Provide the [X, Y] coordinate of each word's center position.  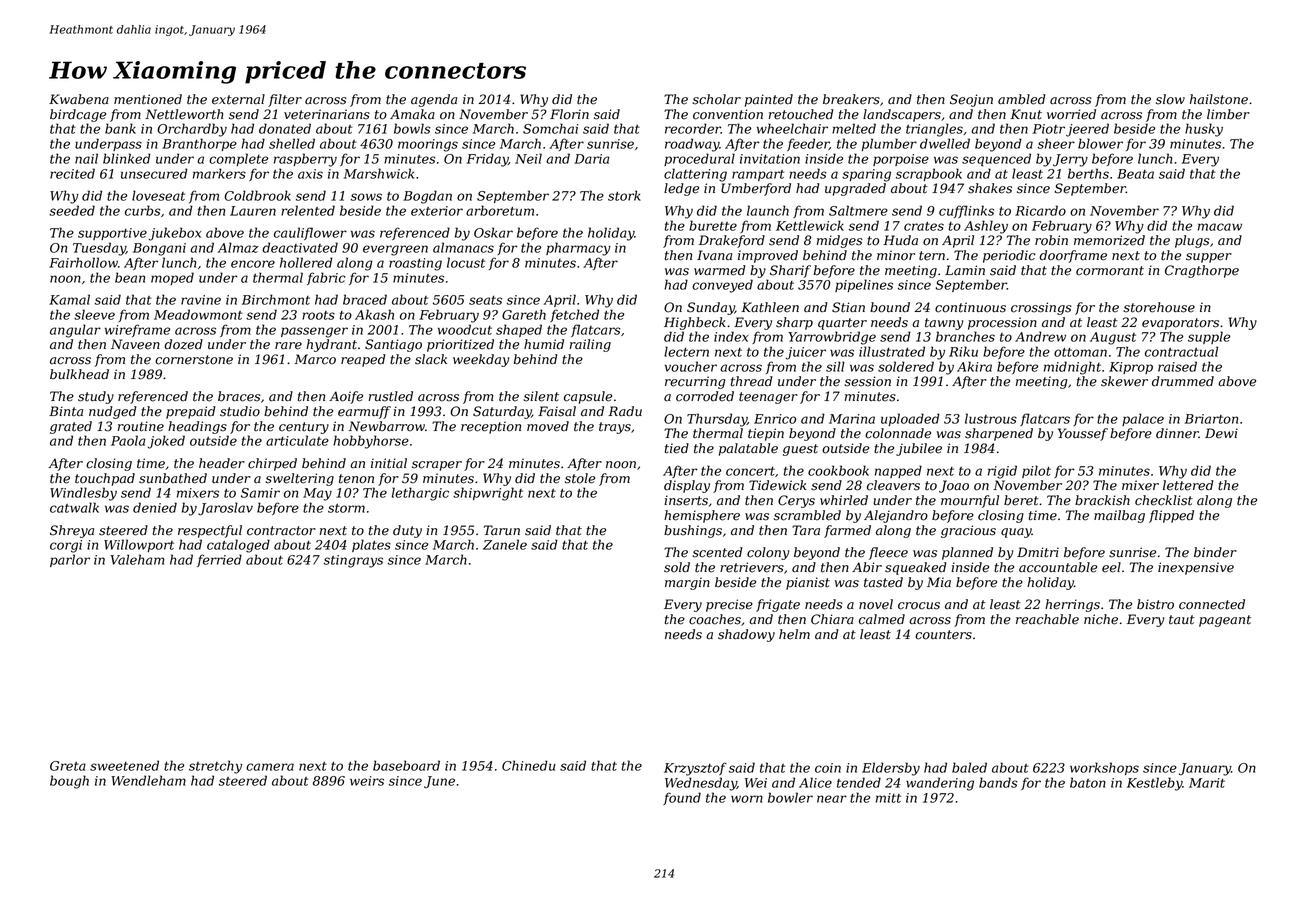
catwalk [74, 507]
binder [1215, 552]
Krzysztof [695, 769]
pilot [1036, 471]
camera [270, 767]
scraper [437, 466]
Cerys [796, 501]
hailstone [1219, 99]
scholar [716, 99]
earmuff [364, 412]
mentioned [148, 99]
